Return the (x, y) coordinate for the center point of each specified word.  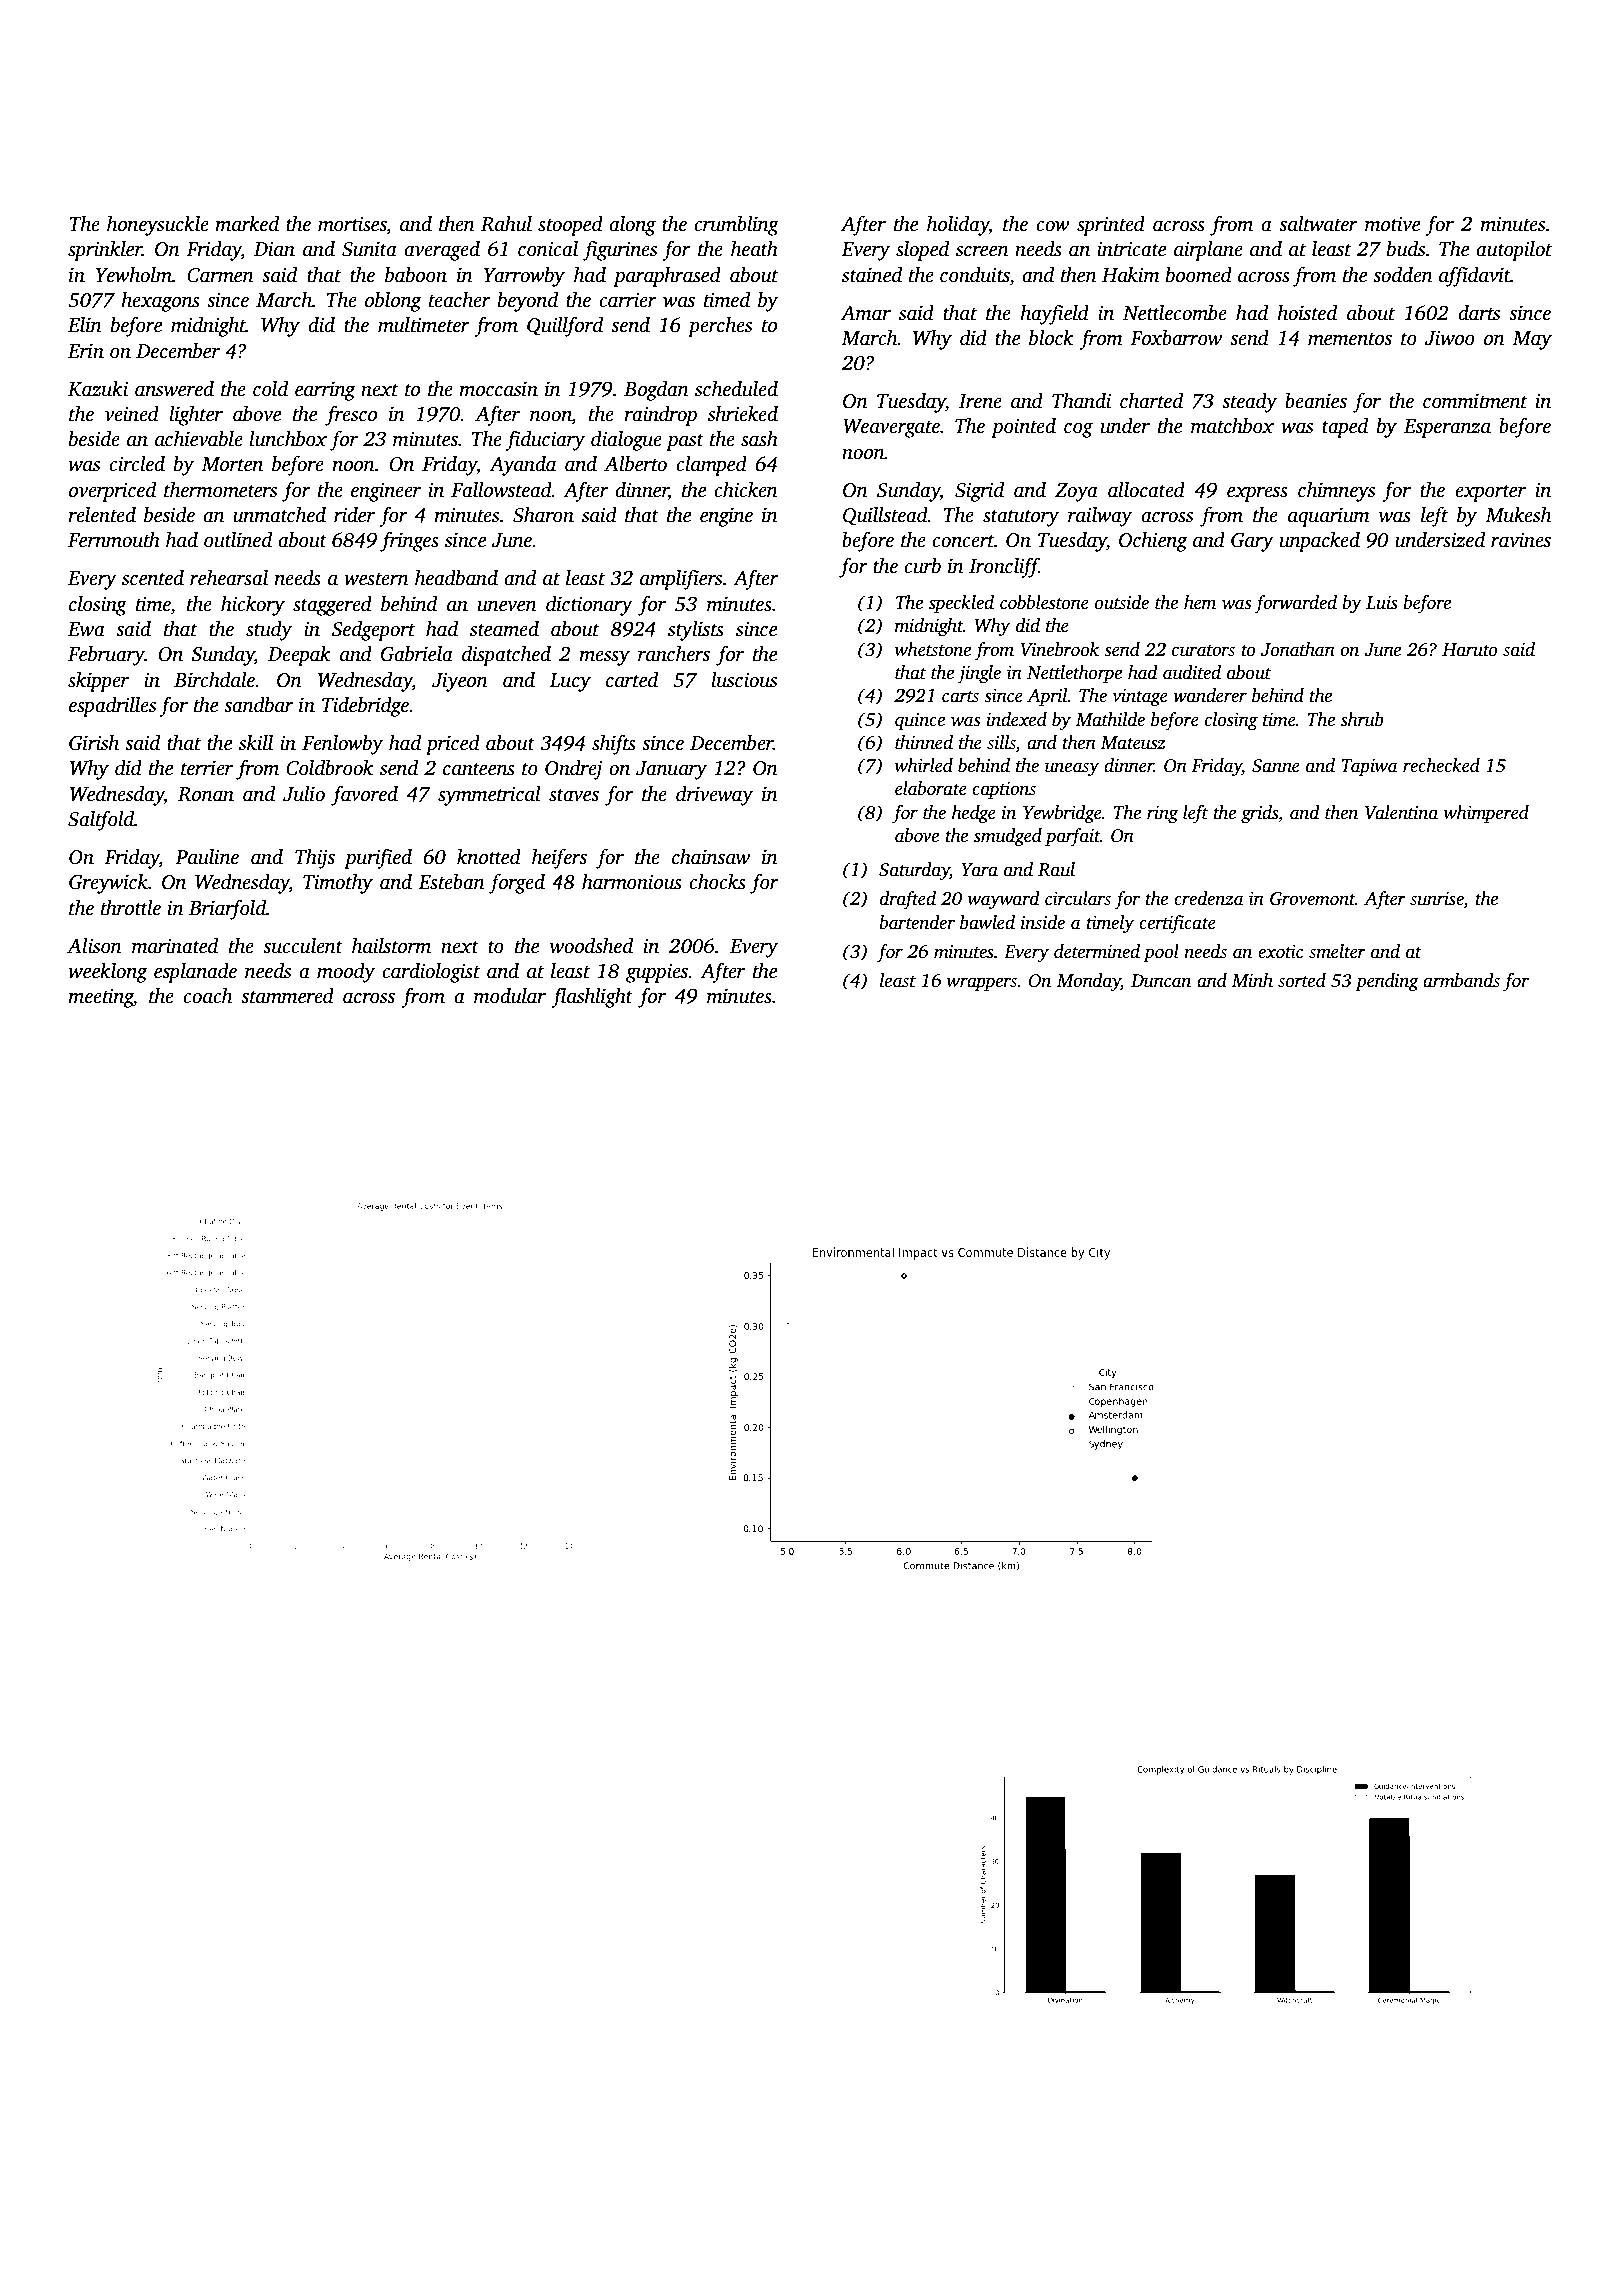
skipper (98, 682)
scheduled (736, 389)
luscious (744, 680)
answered (174, 389)
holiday (958, 226)
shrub (1362, 719)
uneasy (1072, 769)
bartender (917, 922)
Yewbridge (1062, 814)
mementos (1350, 339)
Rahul (506, 224)
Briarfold (227, 909)
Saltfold (101, 820)
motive (1392, 224)
